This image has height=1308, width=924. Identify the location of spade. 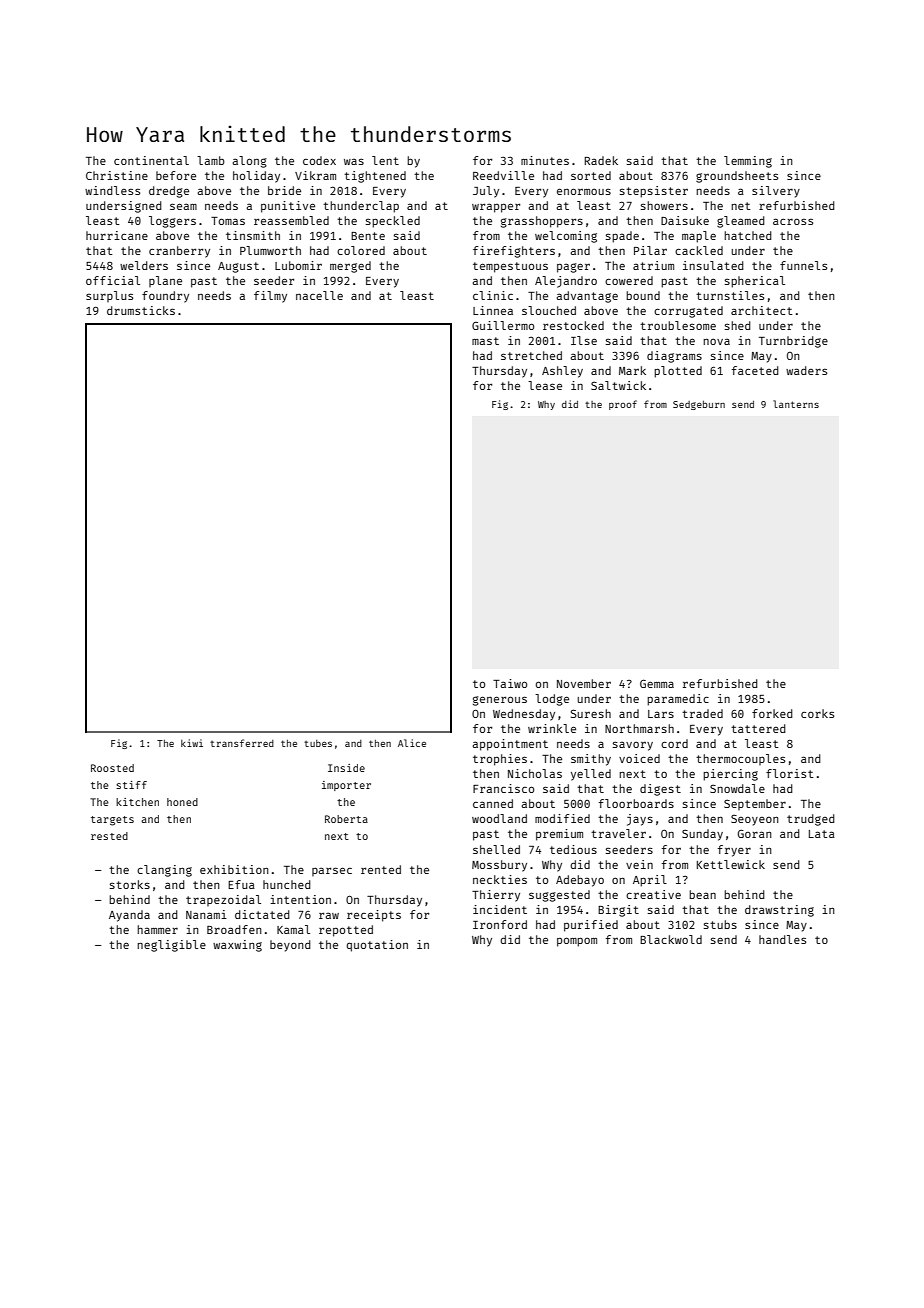
(622, 237).
